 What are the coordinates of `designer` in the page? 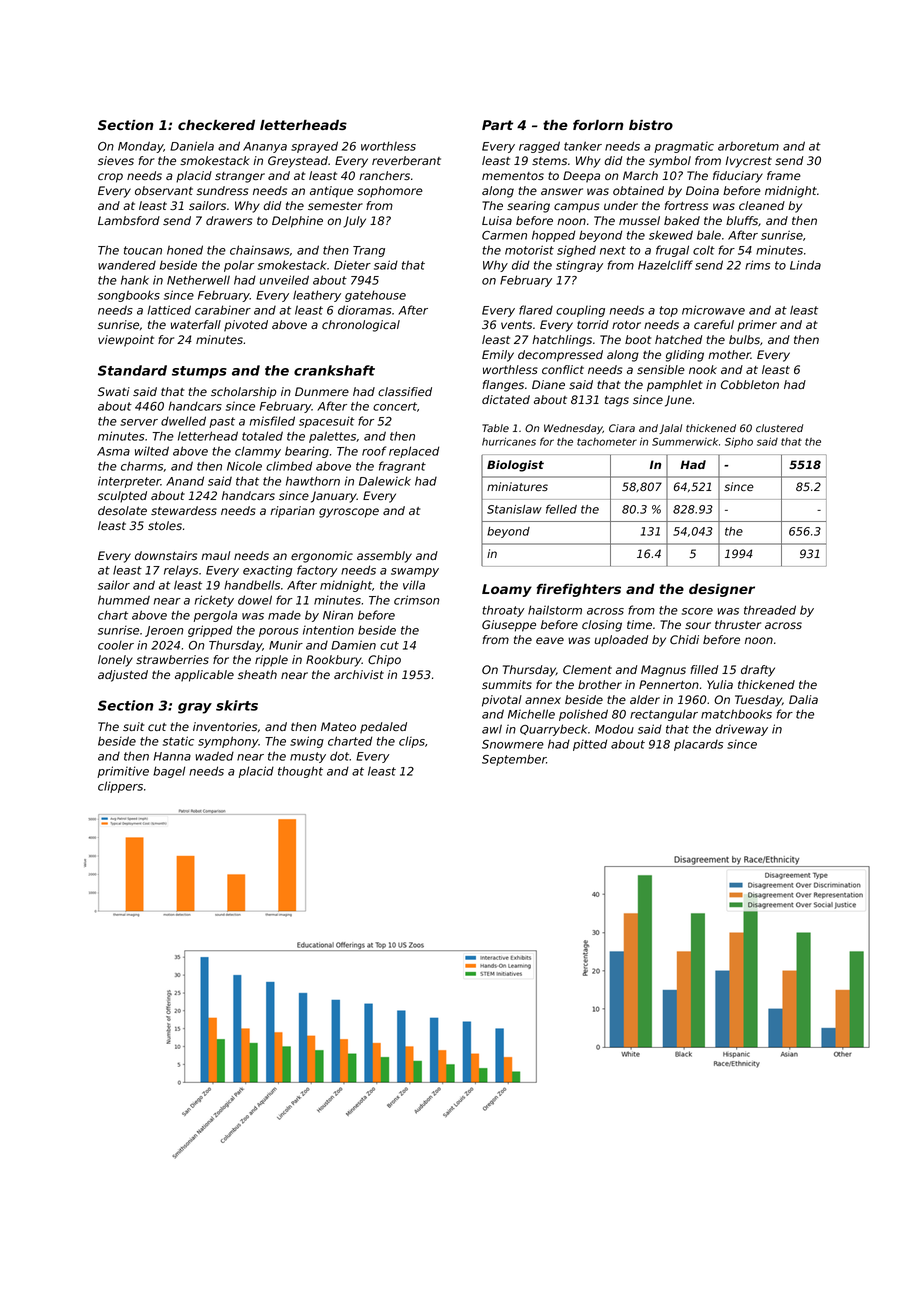 It's located at (722, 590).
